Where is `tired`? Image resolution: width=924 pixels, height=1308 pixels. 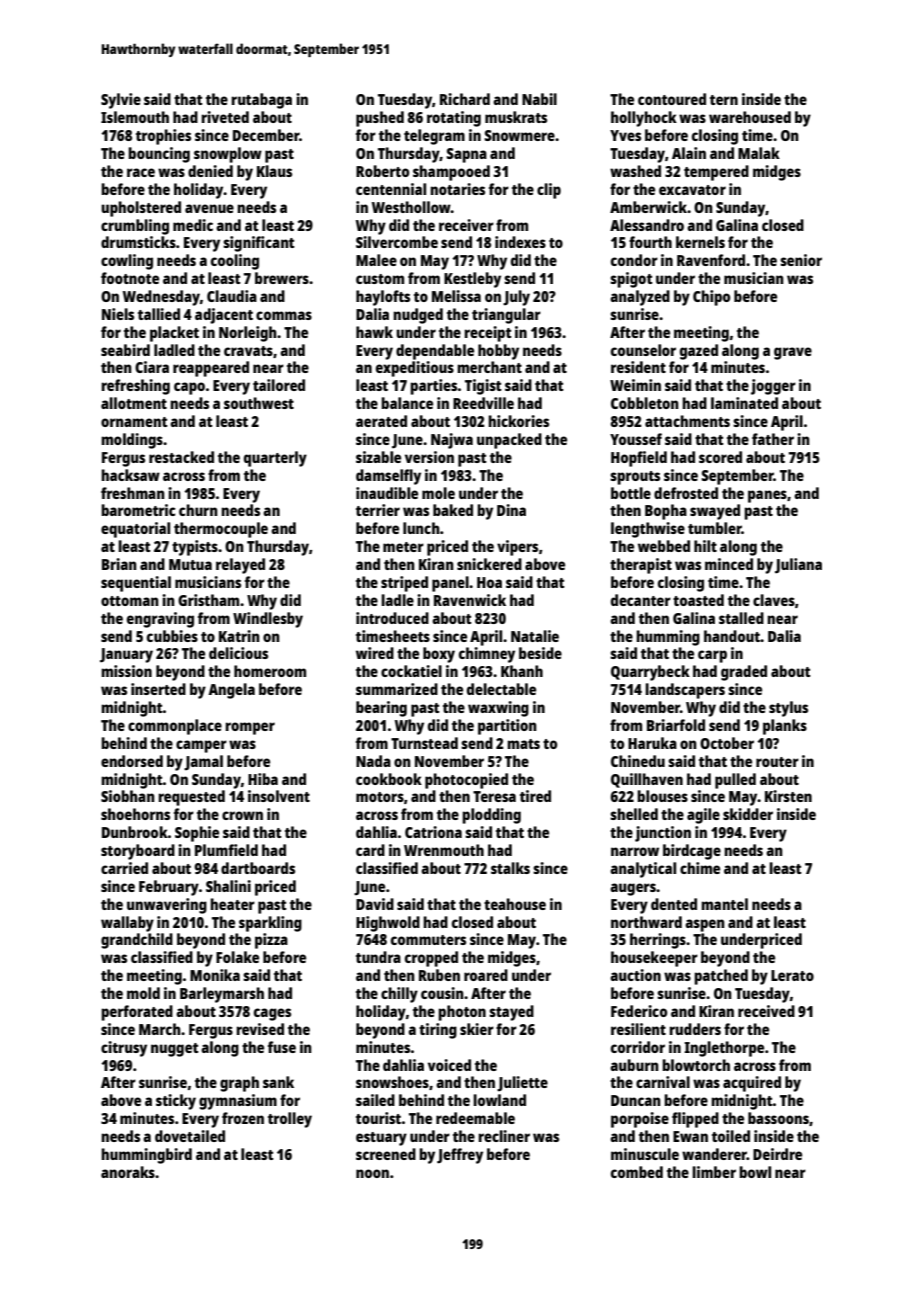 tired is located at coordinates (535, 796).
